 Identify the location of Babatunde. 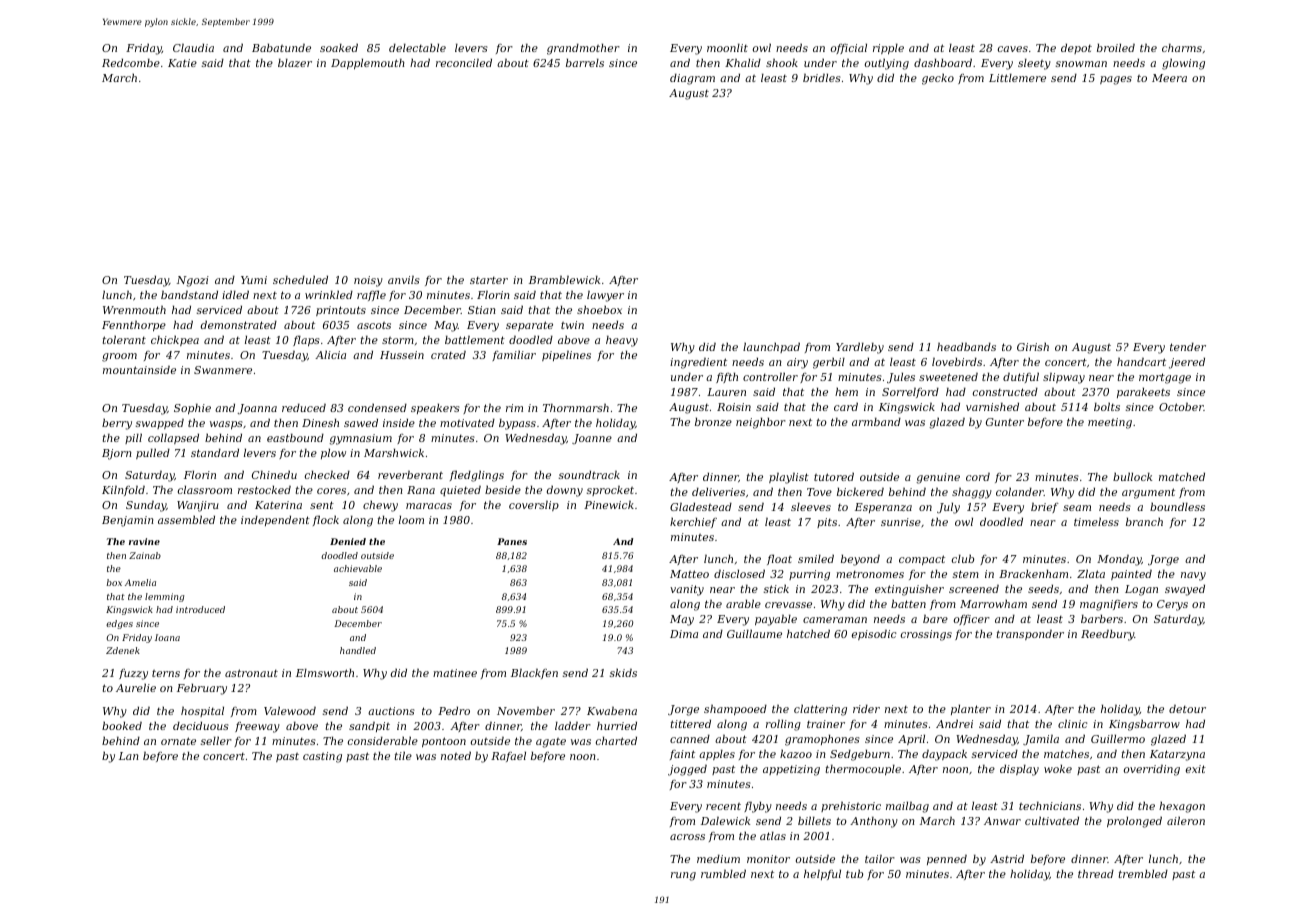
(281, 47).
